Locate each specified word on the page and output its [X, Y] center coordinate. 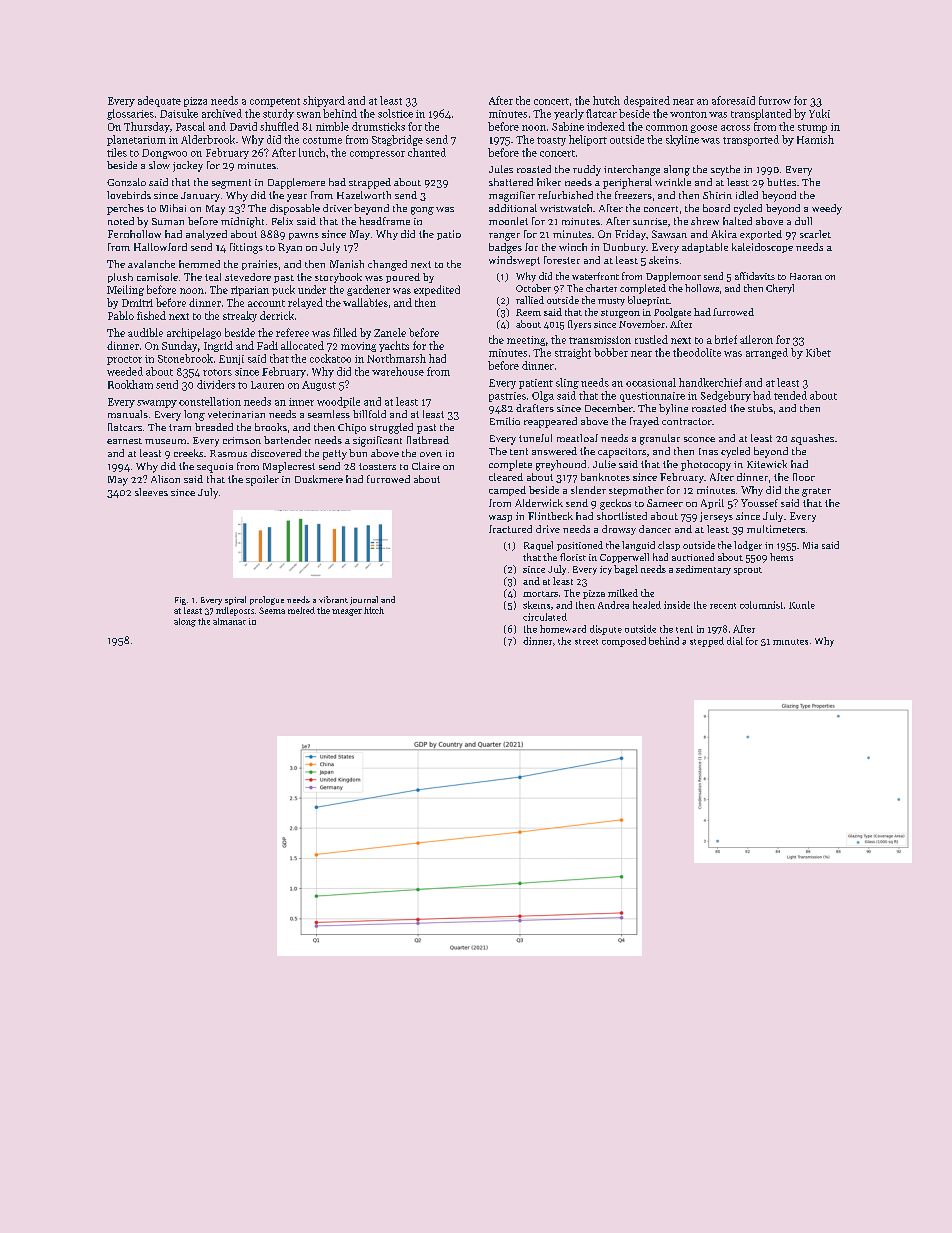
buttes [781, 182]
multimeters [776, 529]
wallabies [365, 302]
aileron [756, 339]
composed [624, 642]
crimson [242, 440]
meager [347, 612]
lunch [312, 152]
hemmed [199, 264]
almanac [229, 621]
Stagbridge [397, 140]
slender [588, 490]
